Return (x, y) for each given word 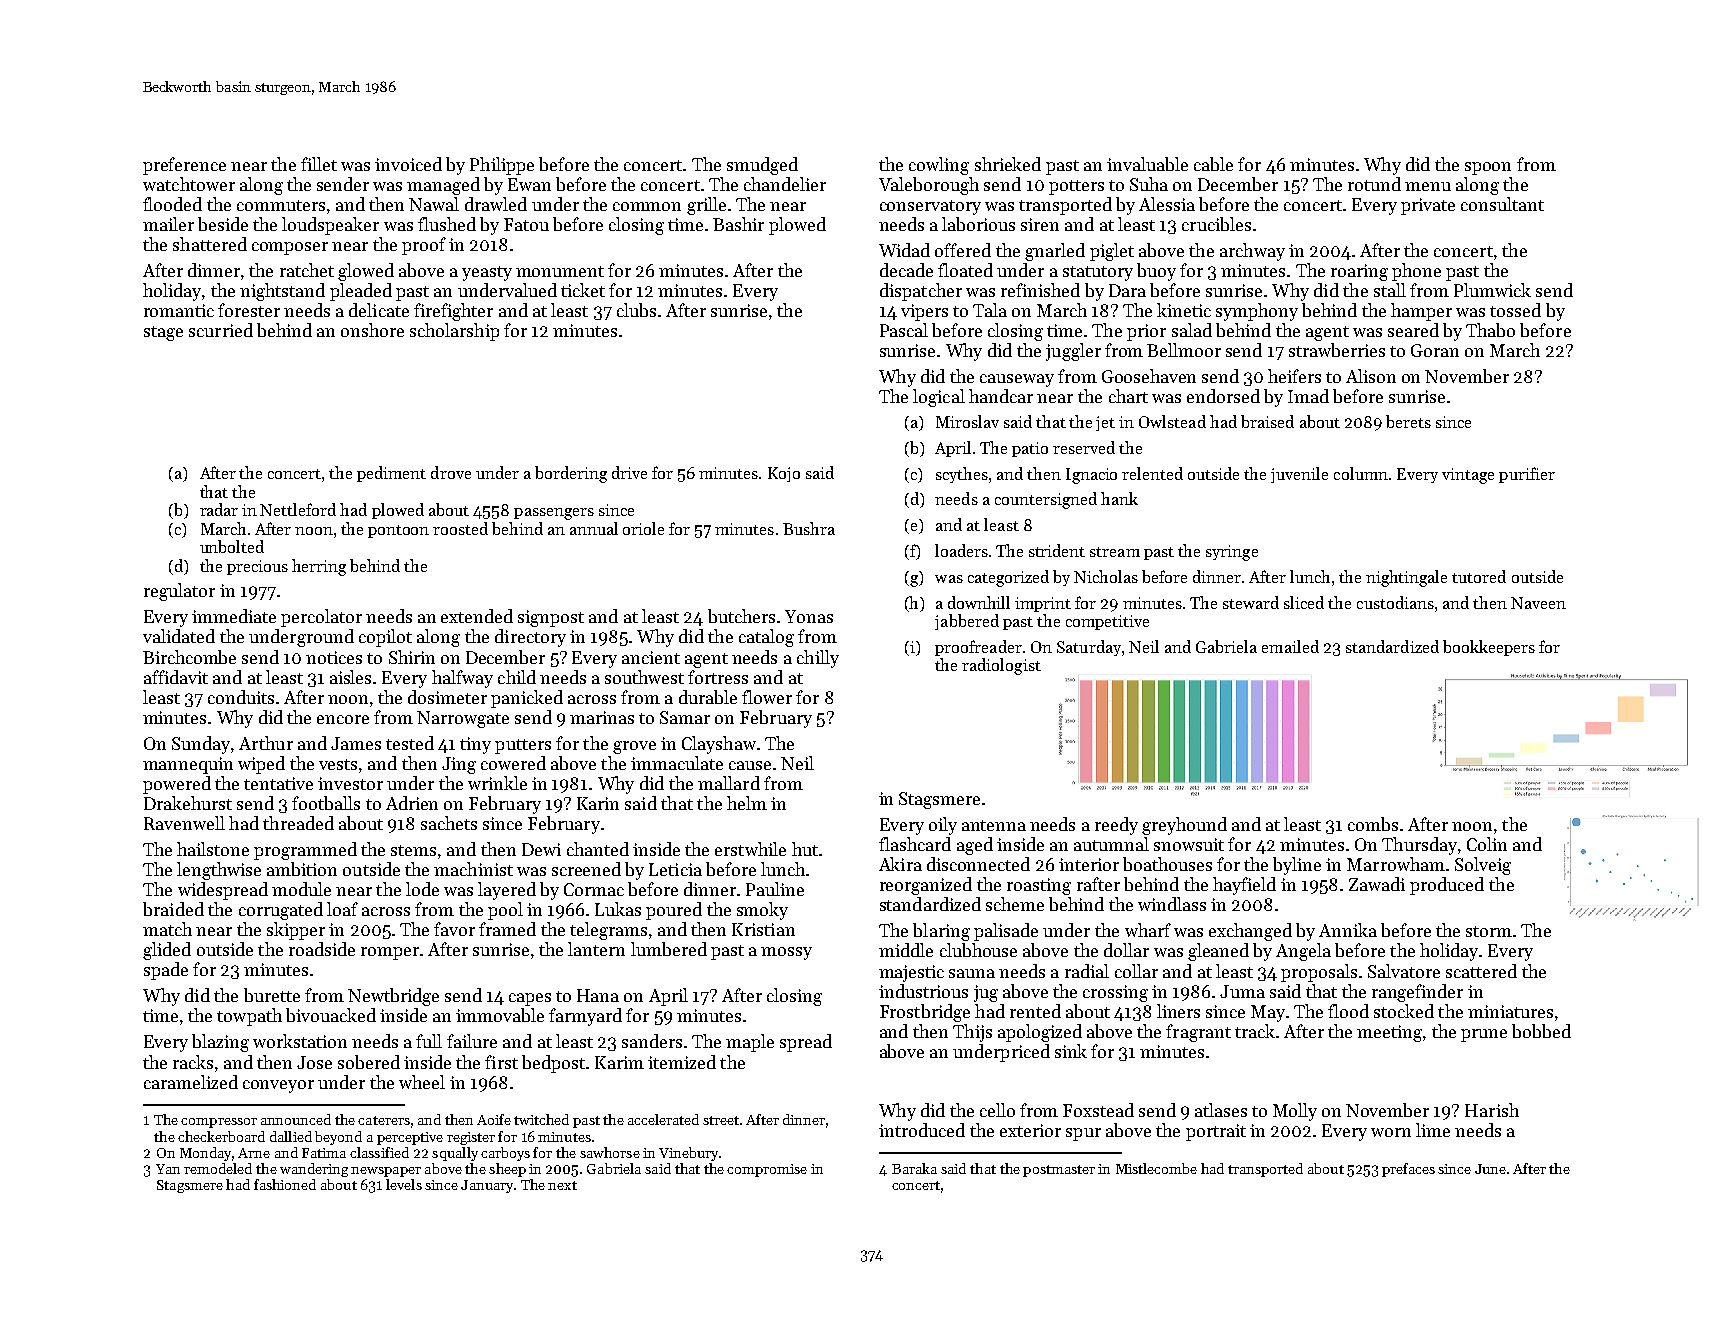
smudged (762, 166)
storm (1489, 931)
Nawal (434, 204)
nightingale (1406, 578)
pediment (391, 474)
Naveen (1538, 603)
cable (1213, 164)
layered (507, 891)
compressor (219, 1123)
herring (319, 567)
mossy (786, 953)
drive (629, 472)
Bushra (809, 528)
